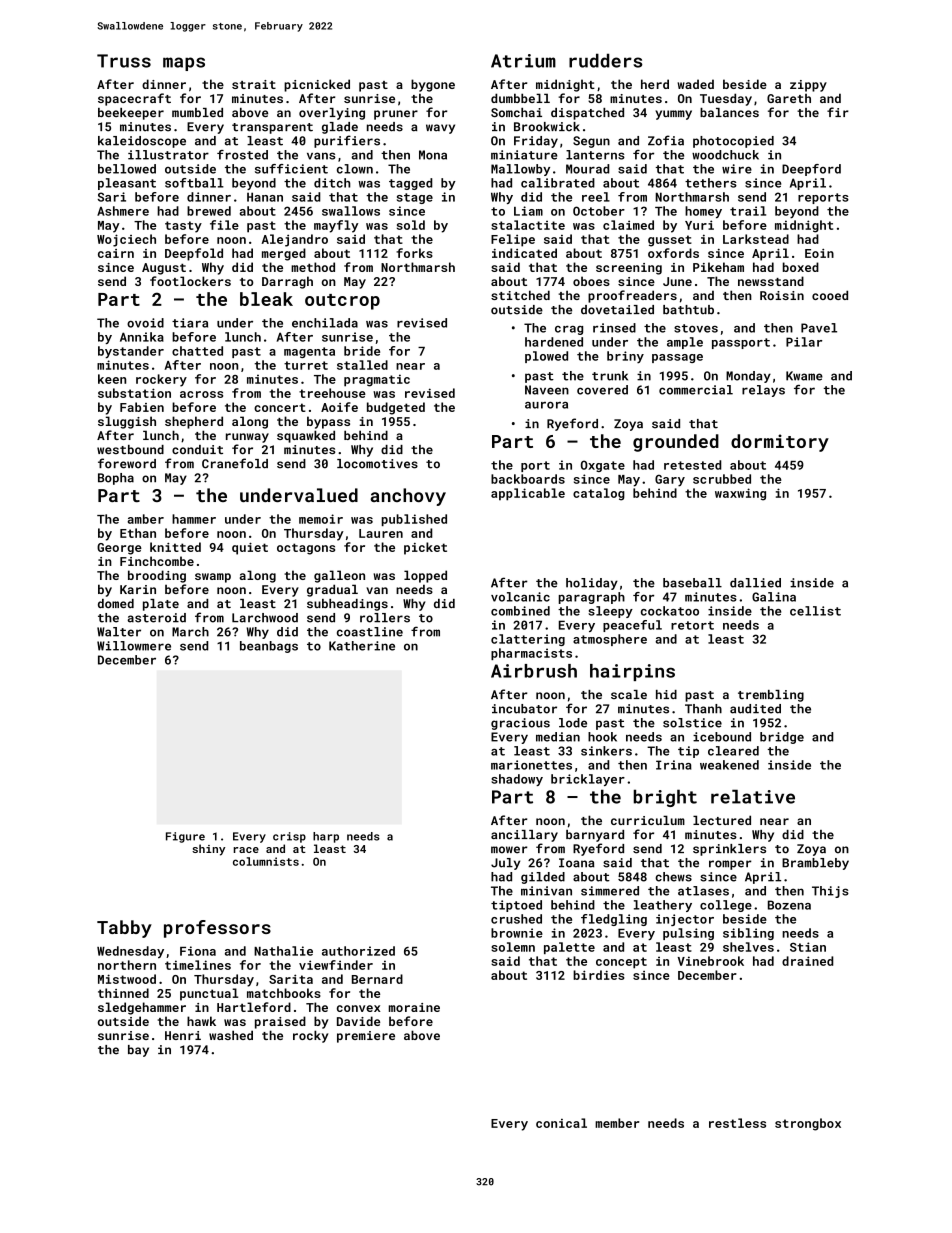 This screenshot has width=952, height=1233. What do you see at coordinates (266, 299) in the screenshot?
I see `bleak` at bounding box center [266, 299].
